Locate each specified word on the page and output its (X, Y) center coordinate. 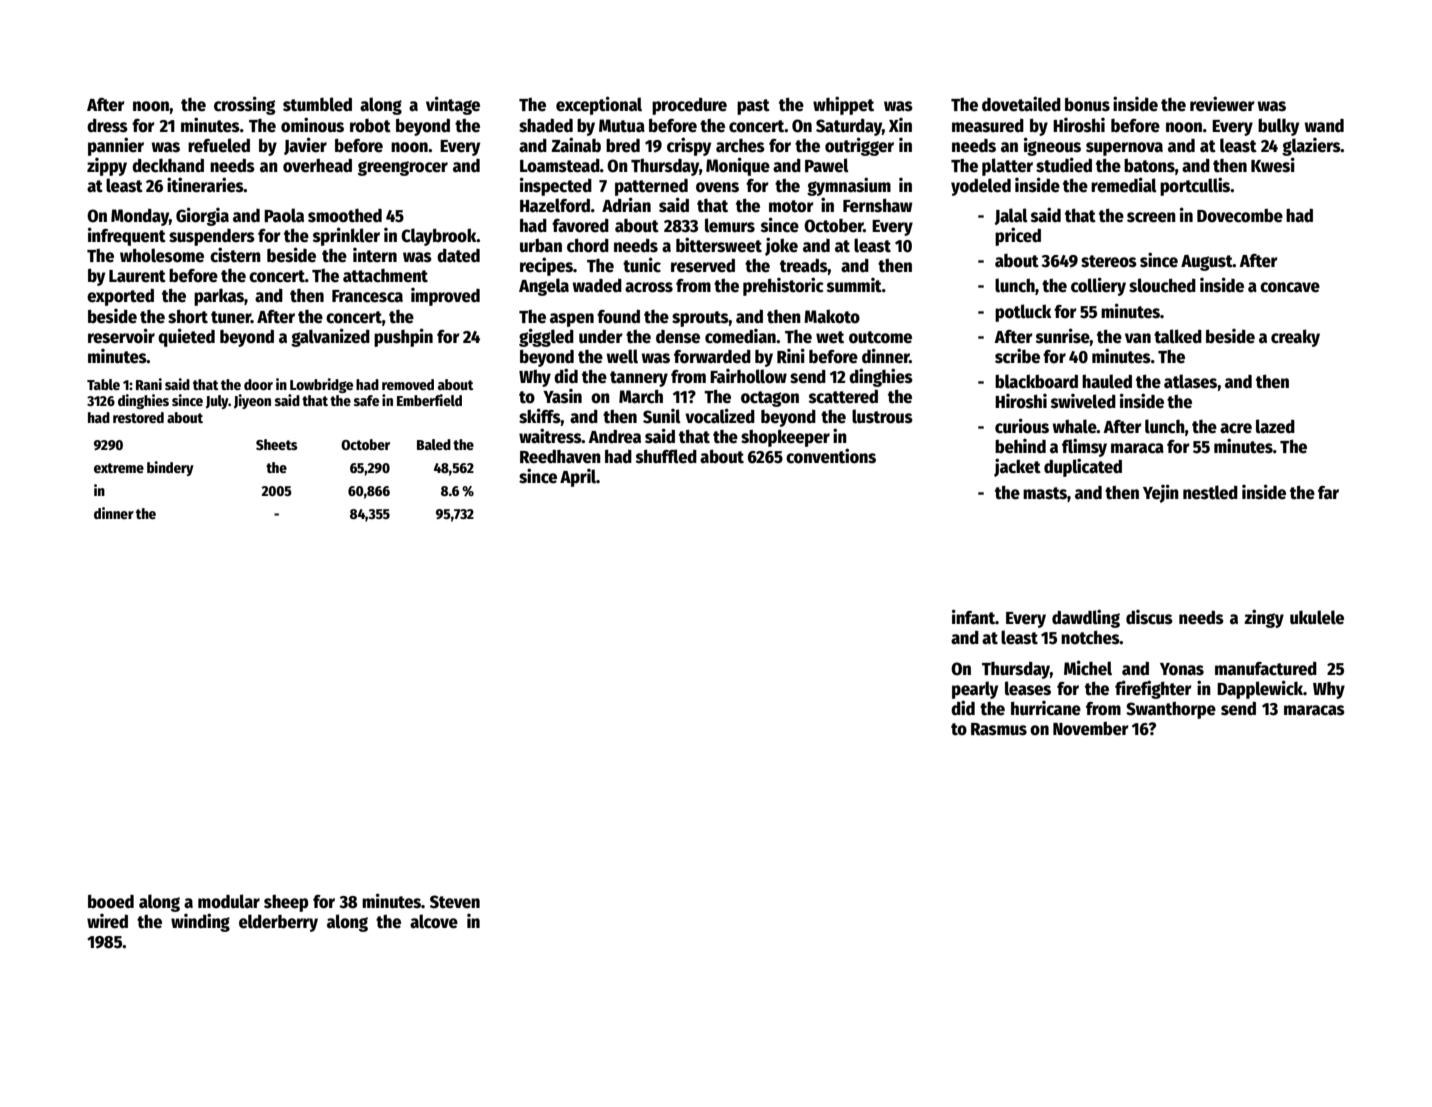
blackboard (1036, 381)
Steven (455, 902)
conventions (831, 456)
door (258, 384)
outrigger (859, 146)
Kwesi (1273, 165)
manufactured (1266, 669)
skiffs (540, 416)
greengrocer (403, 168)
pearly (975, 690)
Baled (434, 444)
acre (1236, 428)
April (578, 478)
